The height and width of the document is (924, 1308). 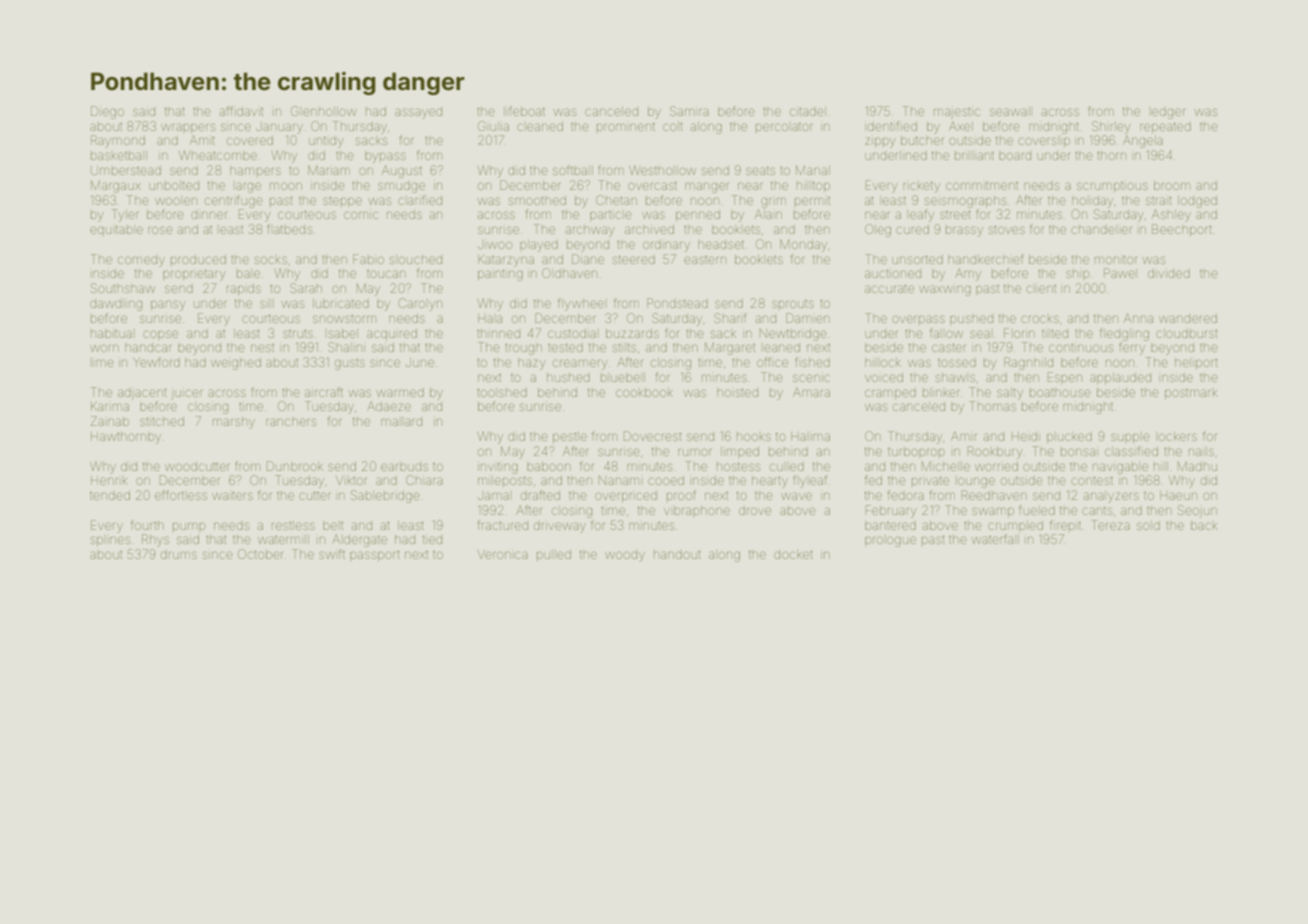 I want to click on repeated, so click(x=1165, y=127).
